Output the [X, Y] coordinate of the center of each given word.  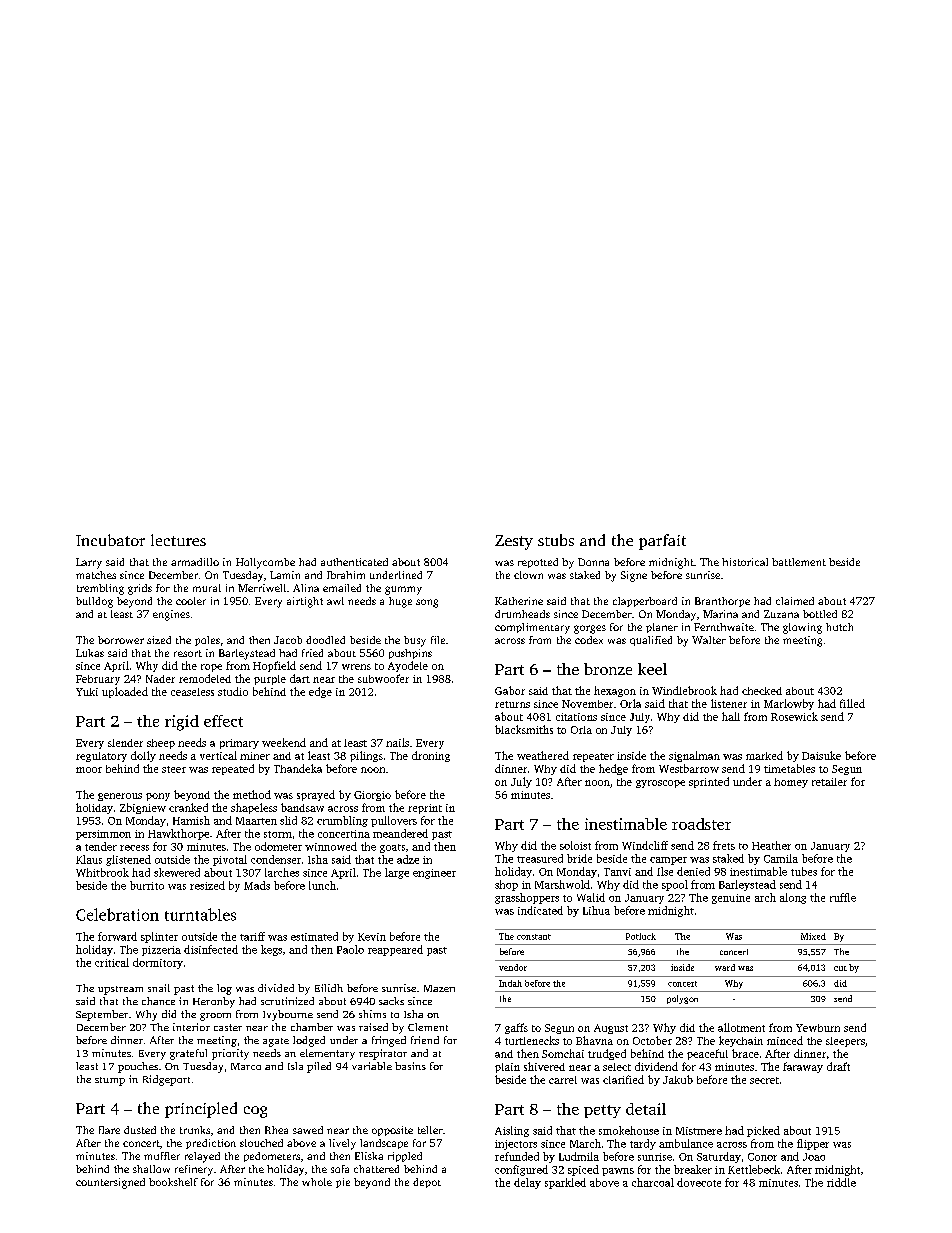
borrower [121, 640]
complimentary [532, 628]
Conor [762, 1157]
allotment [741, 1027]
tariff [252, 936]
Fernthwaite [724, 627]
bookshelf [173, 1182]
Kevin [372, 937]
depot [427, 1183]
